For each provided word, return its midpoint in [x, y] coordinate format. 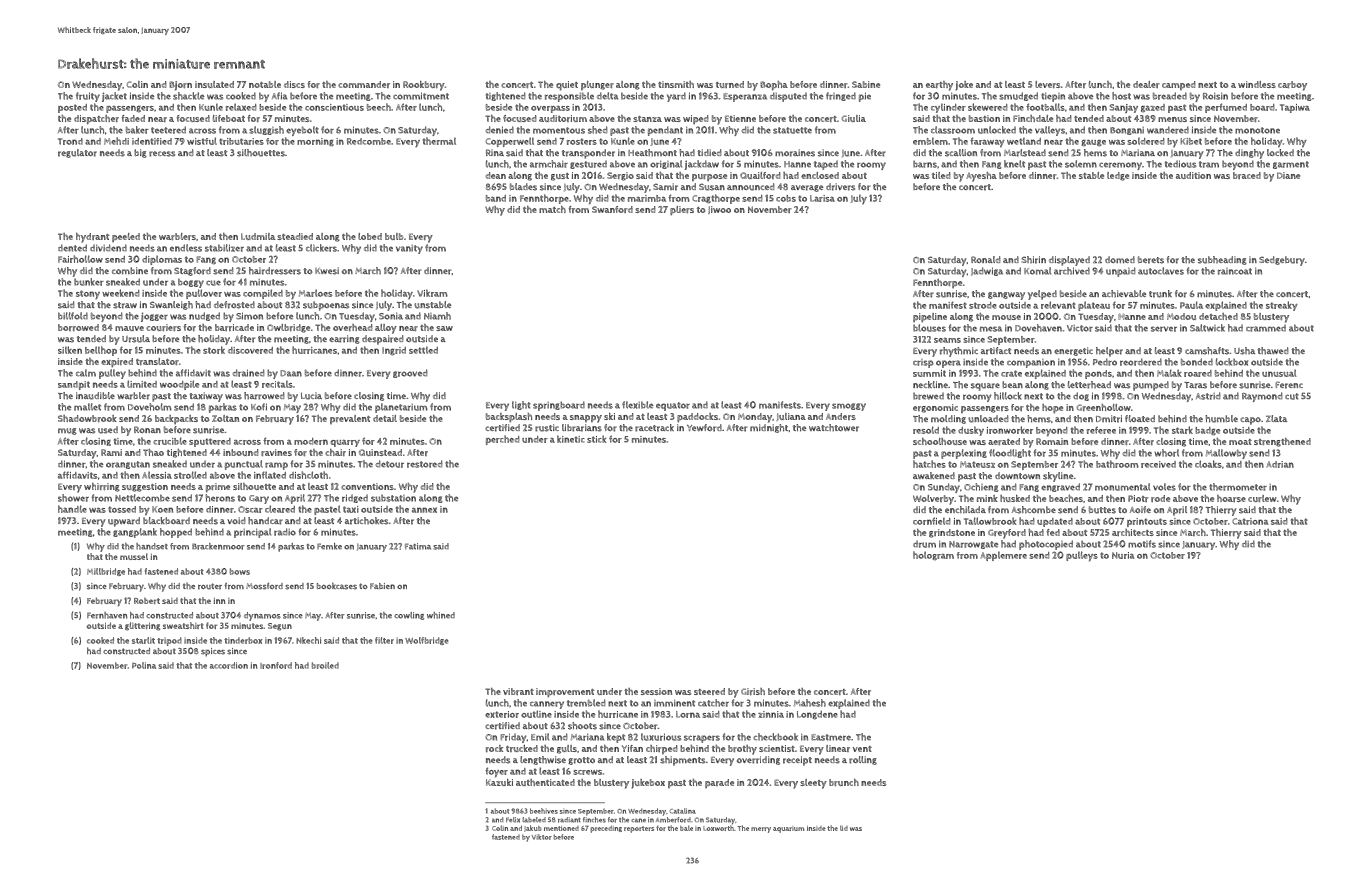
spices [213, 652]
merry [761, 830]
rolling [863, 760]
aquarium [788, 830]
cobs [786, 198]
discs [294, 84]
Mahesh [810, 703]
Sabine [866, 84]
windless [1257, 84]
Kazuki [499, 782]
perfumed [1226, 108]
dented [72, 248]
